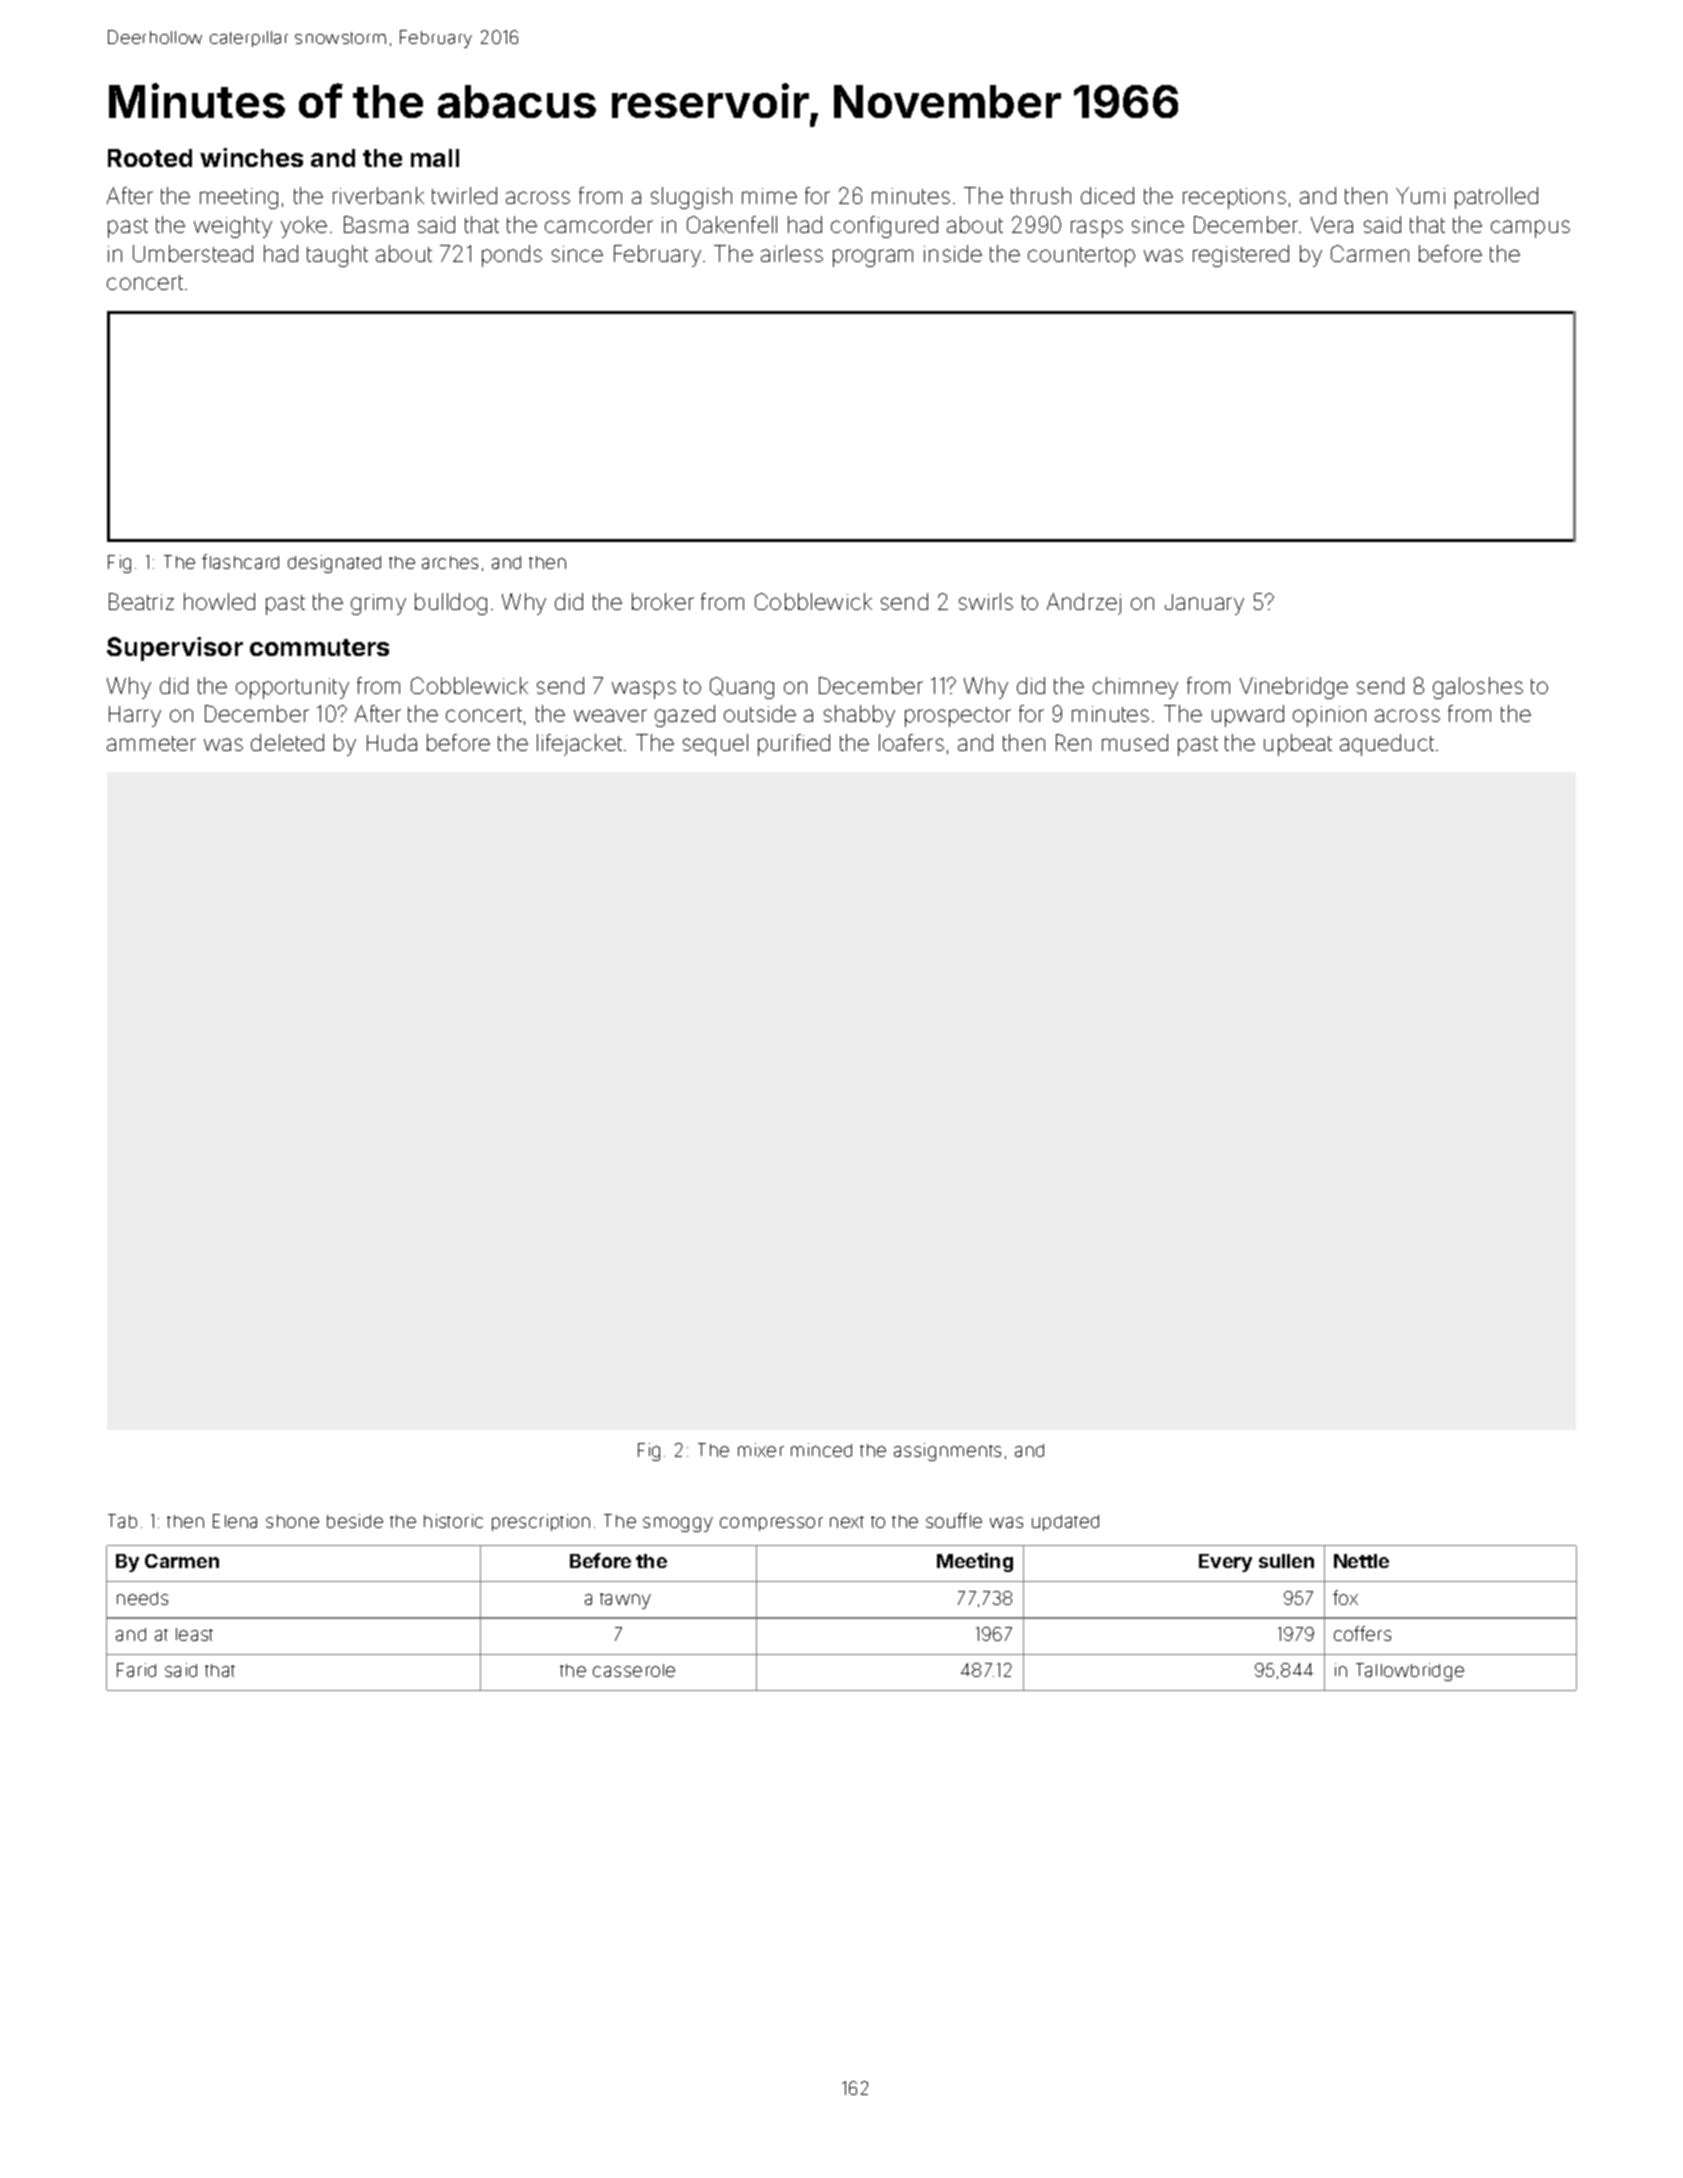  What do you see at coordinates (151, 743) in the document?
I see `ammeter` at bounding box center [151, 743].
